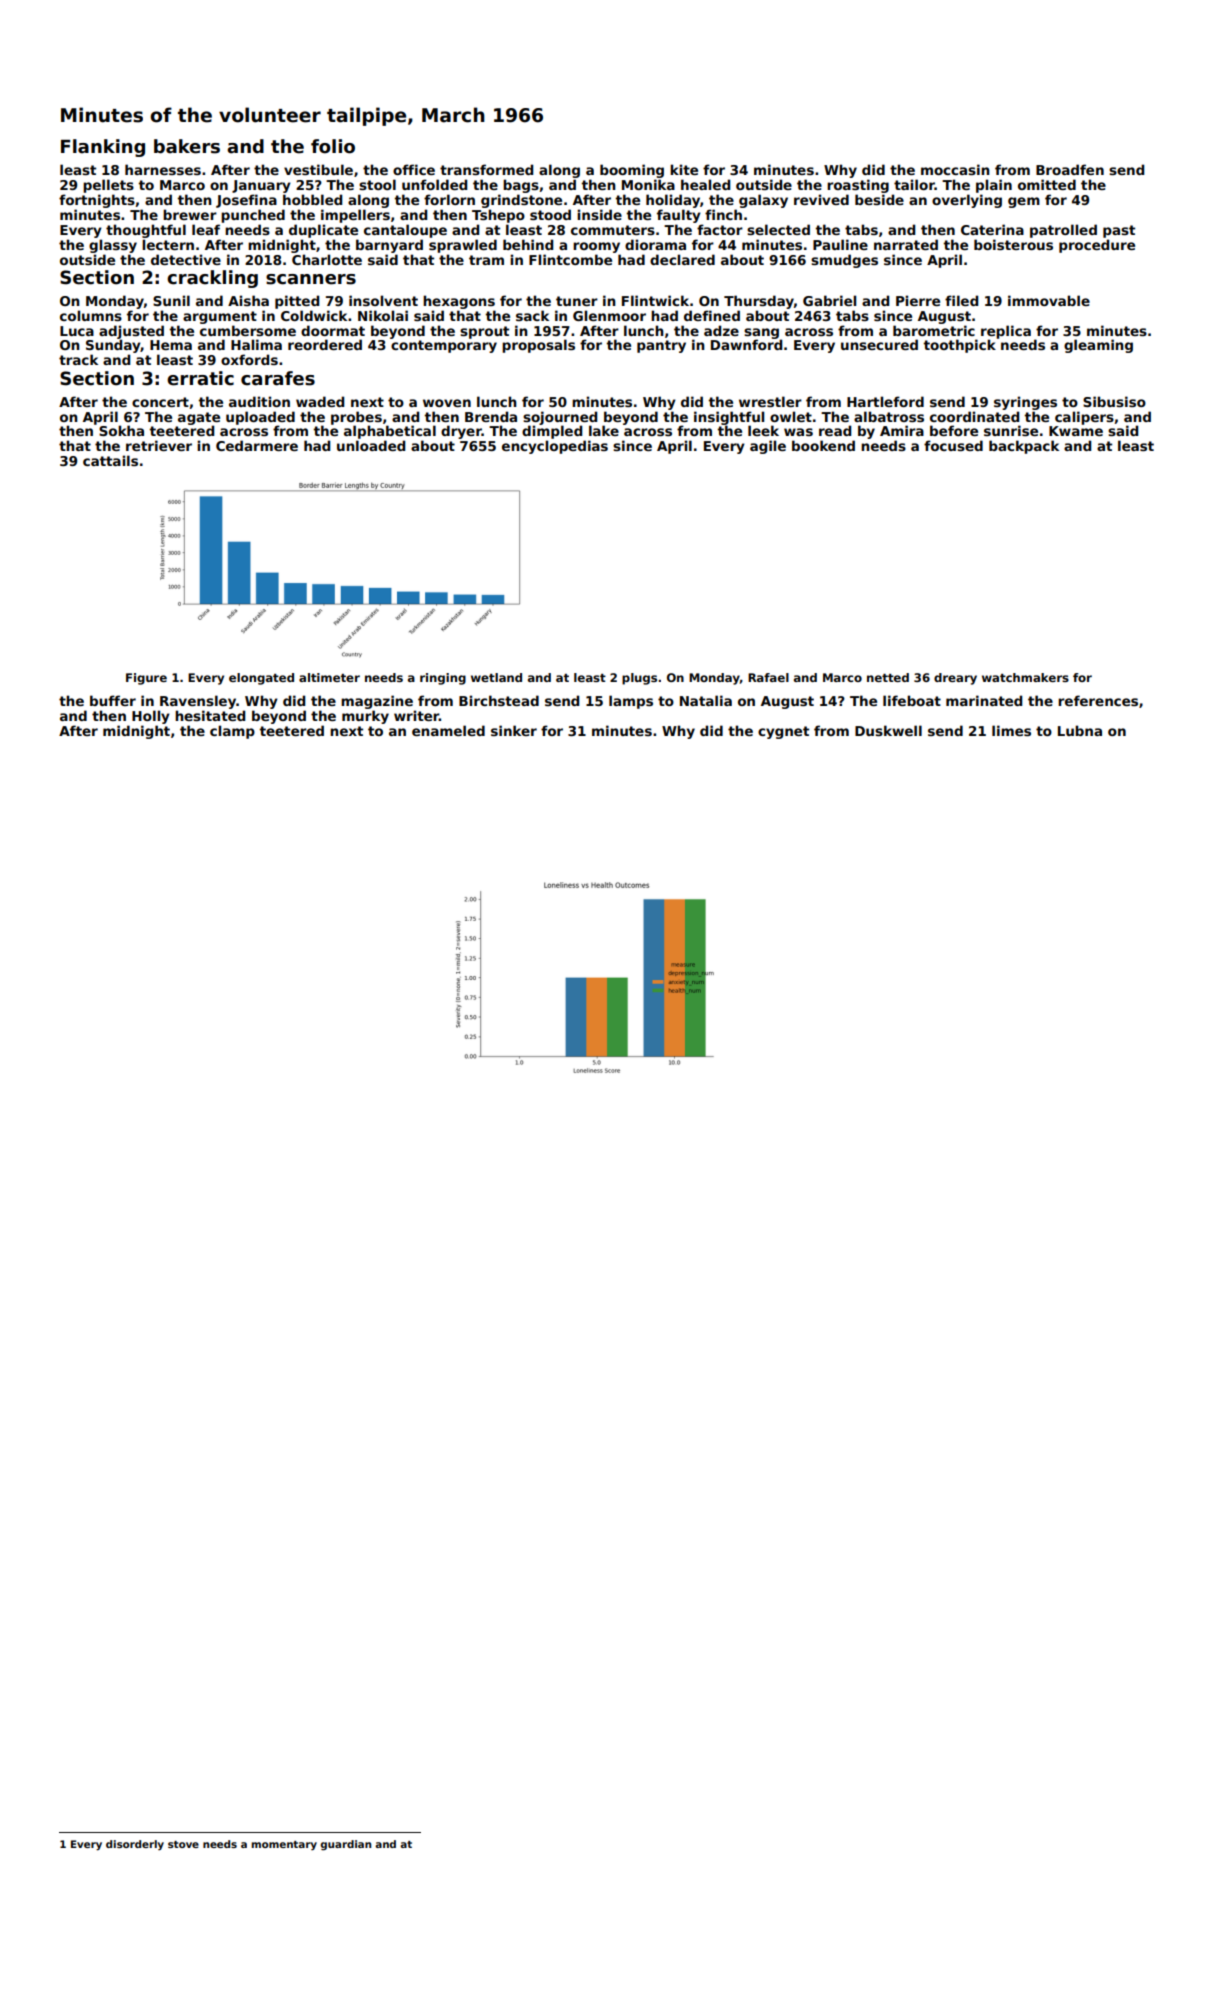 This document has height=2004, width=1217. What do you see at coordinates (783, 732) in the document?
I see `cygnet` at bounding box center [783, 732].
